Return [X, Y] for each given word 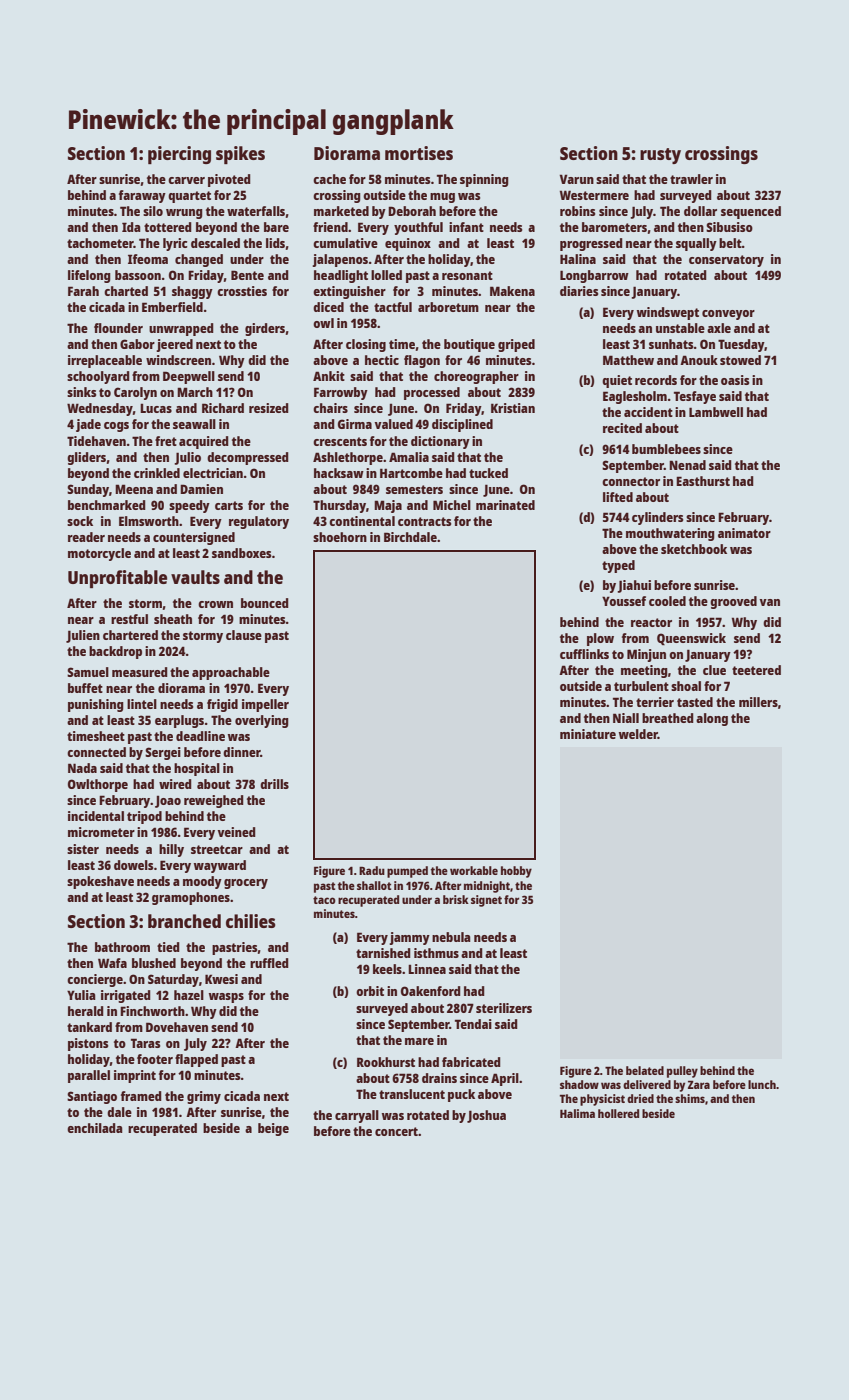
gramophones [191, 898]
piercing [179, 155]
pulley [682, 1072]
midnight [487, 887]
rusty [660, 156]
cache [329, 179]
